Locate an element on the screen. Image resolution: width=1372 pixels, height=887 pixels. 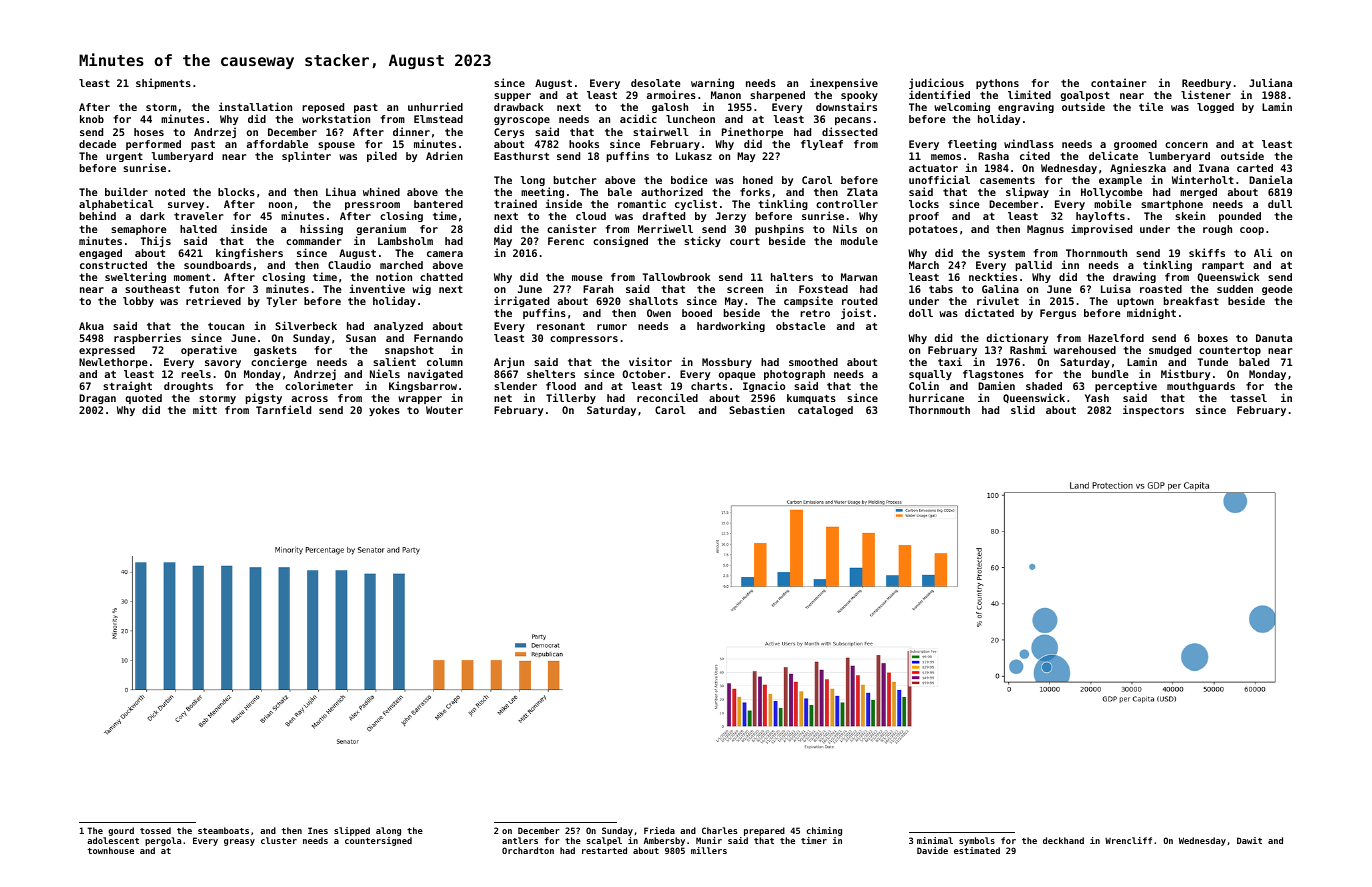
bodice is located at coordinates (689, 179).
